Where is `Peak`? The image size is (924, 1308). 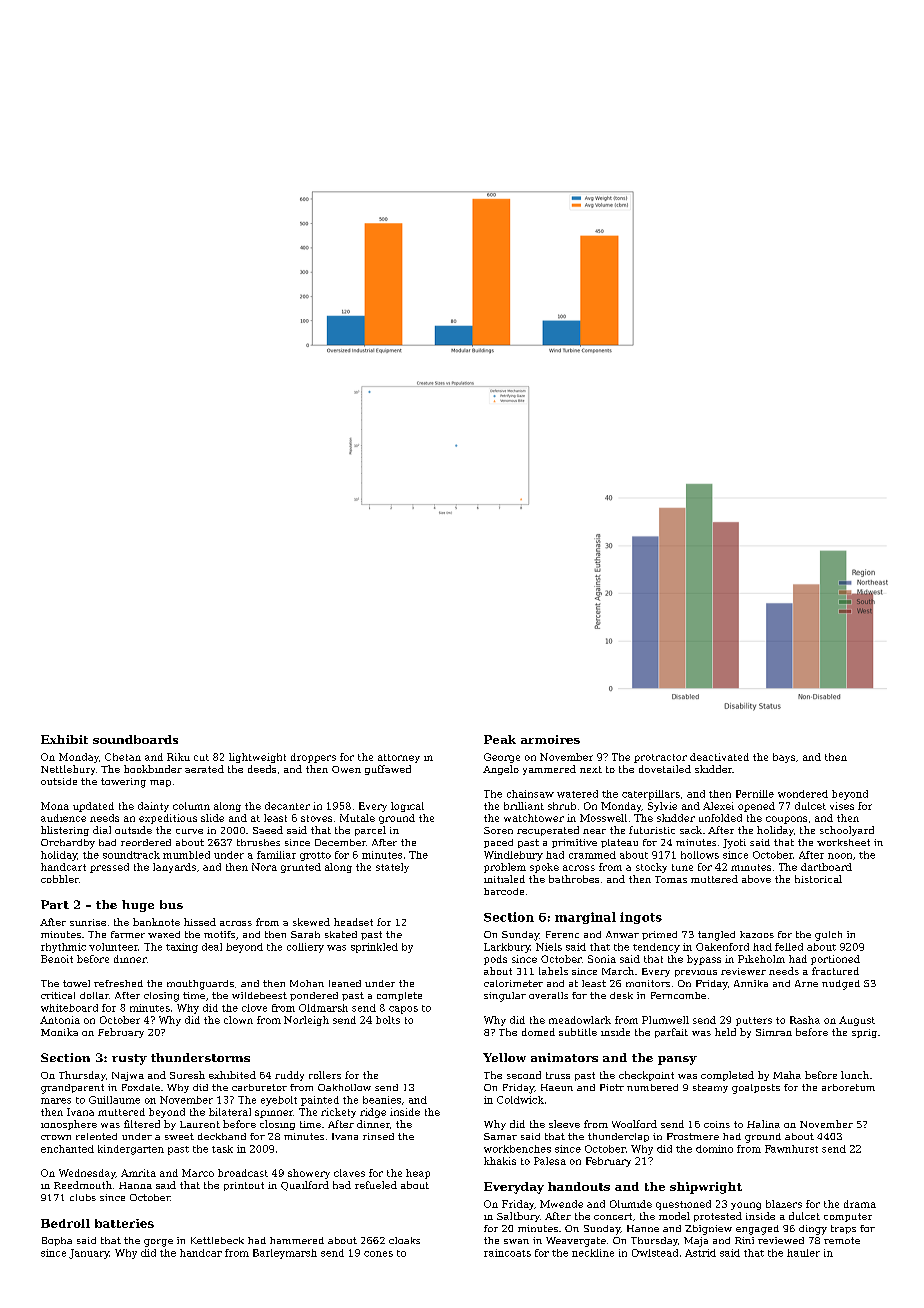
Peak is located at coordinates (500, 739).
